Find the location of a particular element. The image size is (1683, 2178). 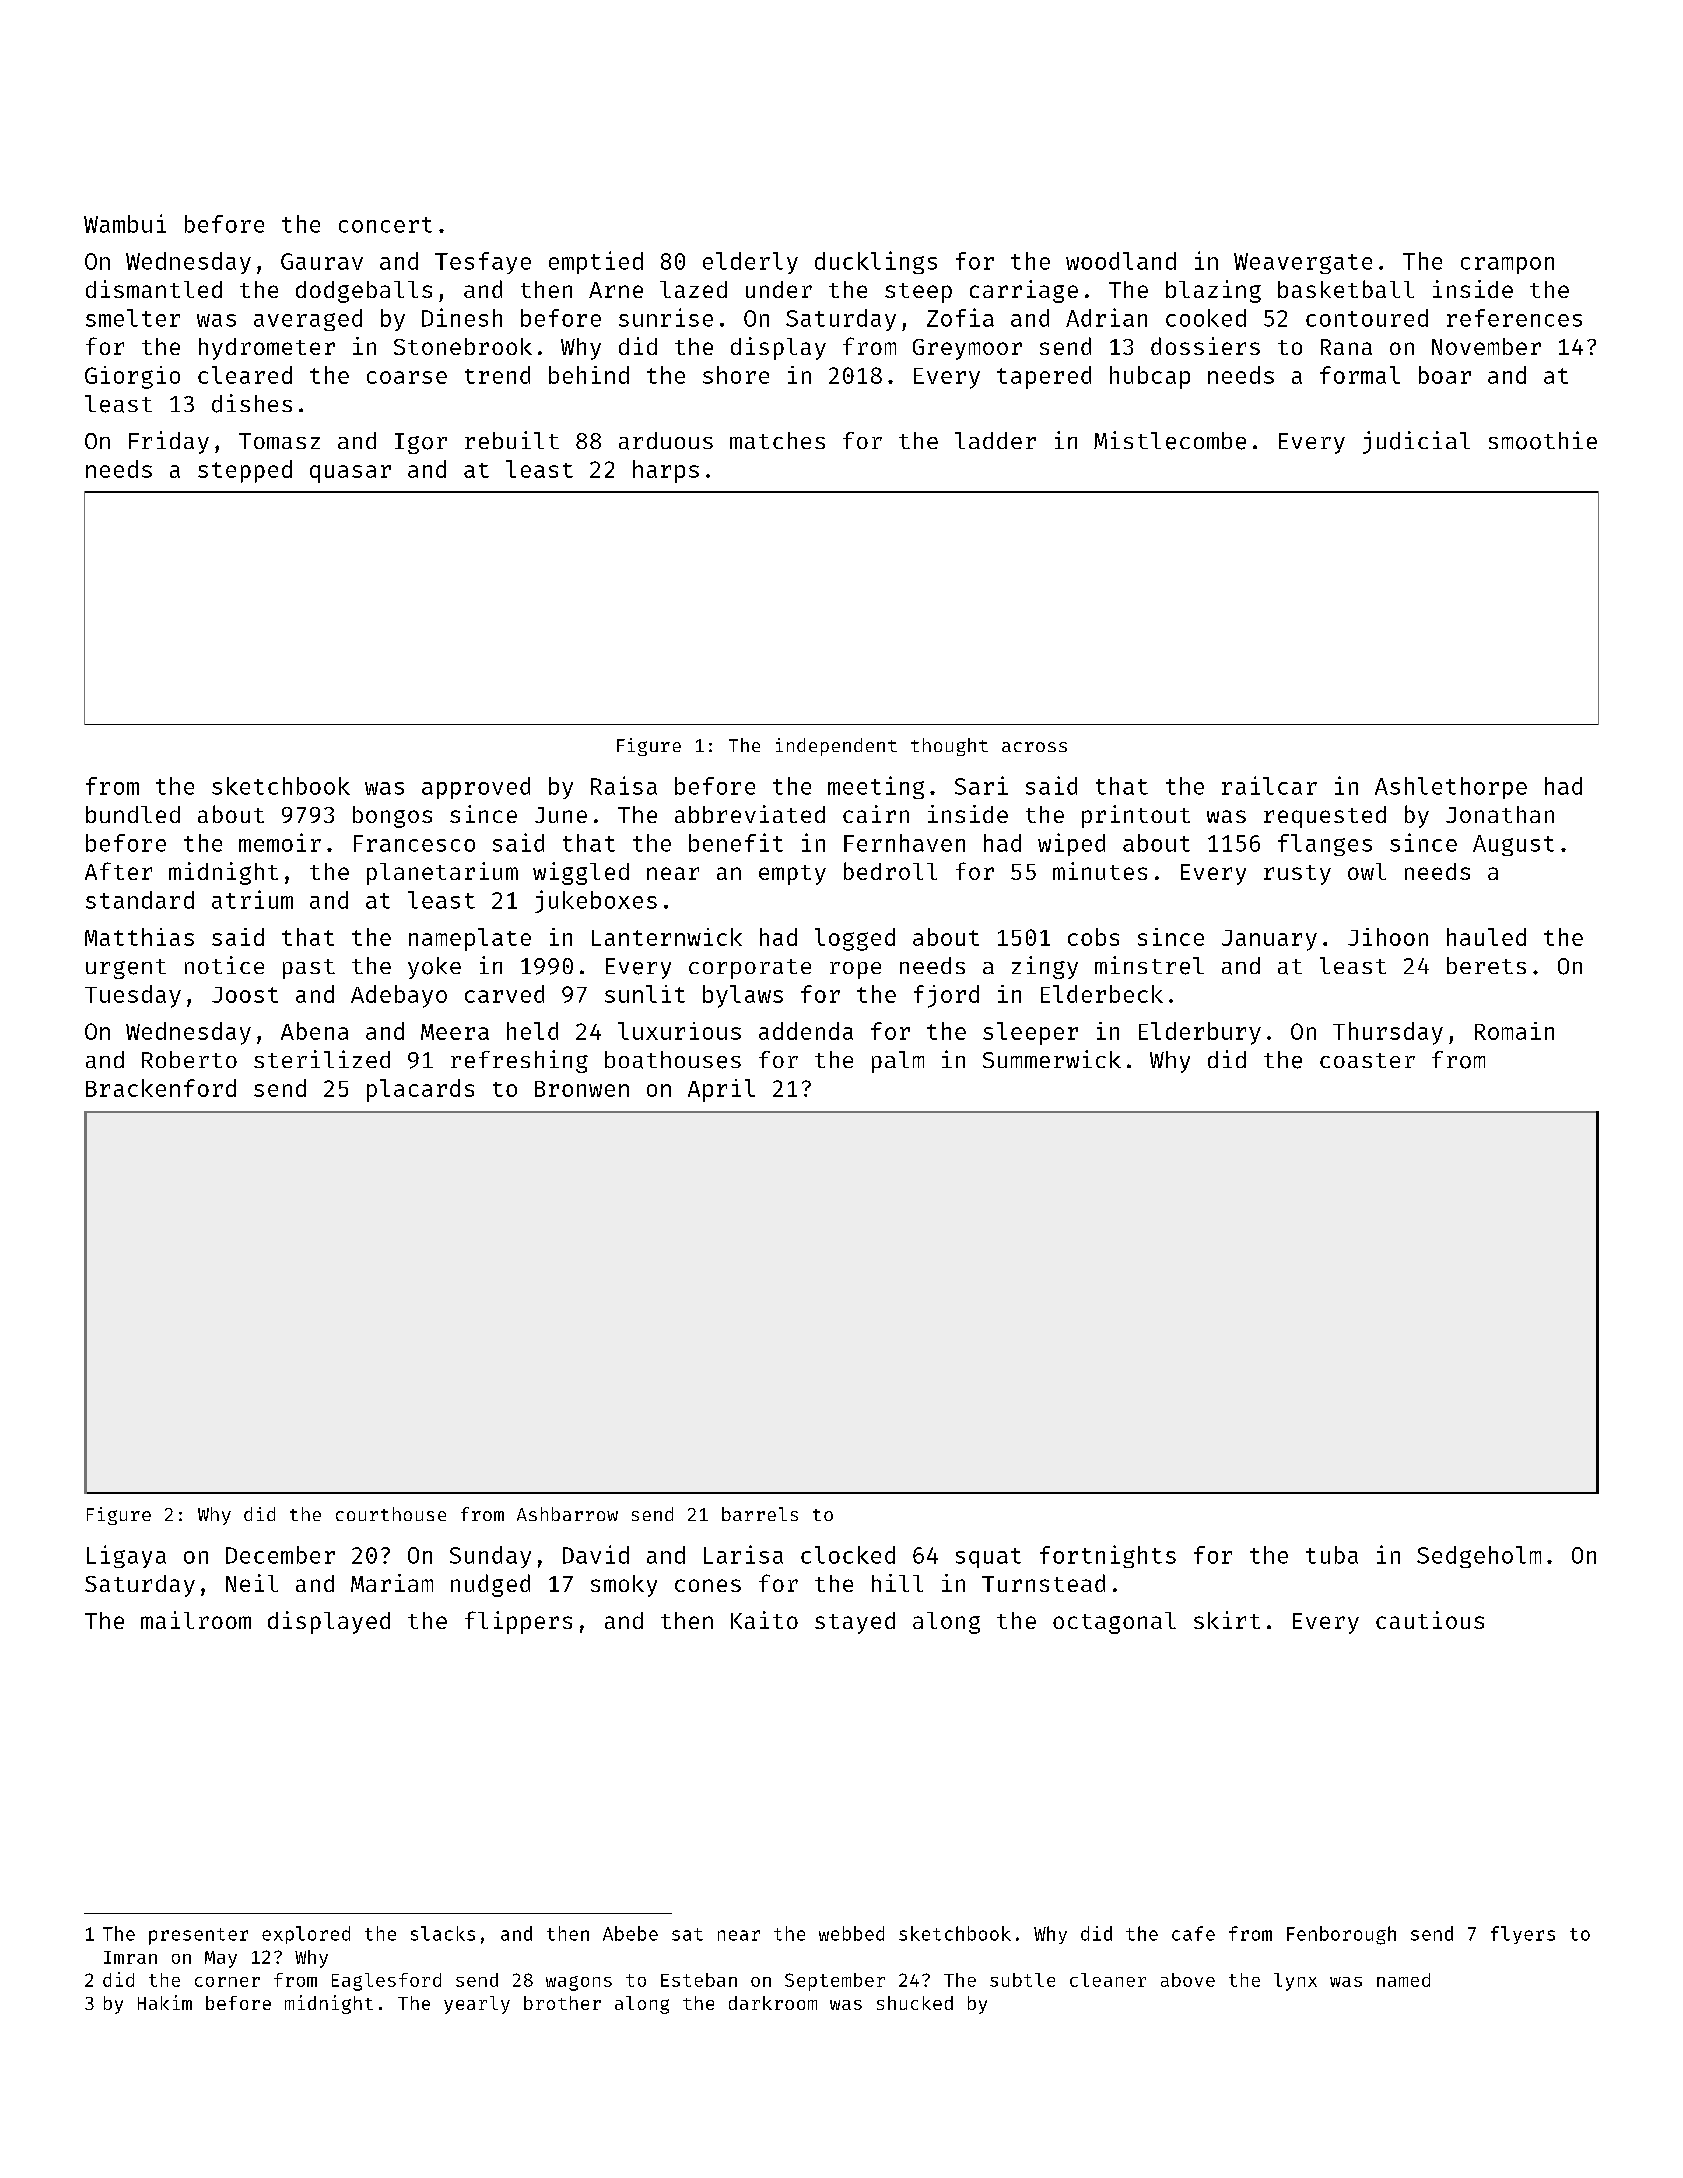

bundled is located at coordinates (133, 814).
